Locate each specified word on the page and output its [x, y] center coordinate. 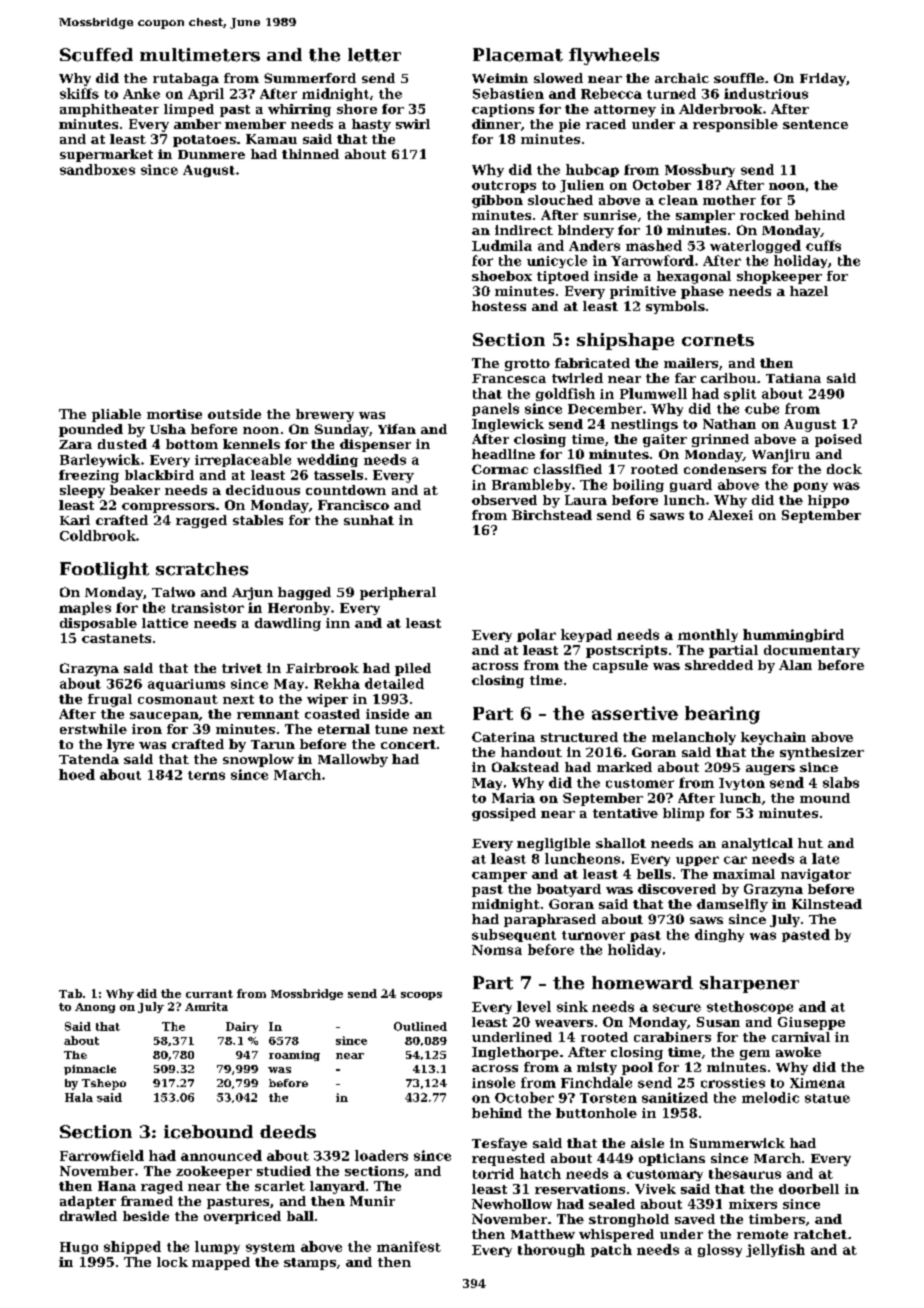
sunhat [369, 520]
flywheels [614, 56]
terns [206, 775]
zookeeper [214, 1172]
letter [374, 55]
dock [844, 469]
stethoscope [750, 1007]
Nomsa [497, 950]
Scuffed [96, 55]
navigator [816, 875]
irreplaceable [243, 460]
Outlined [420, 1026]
